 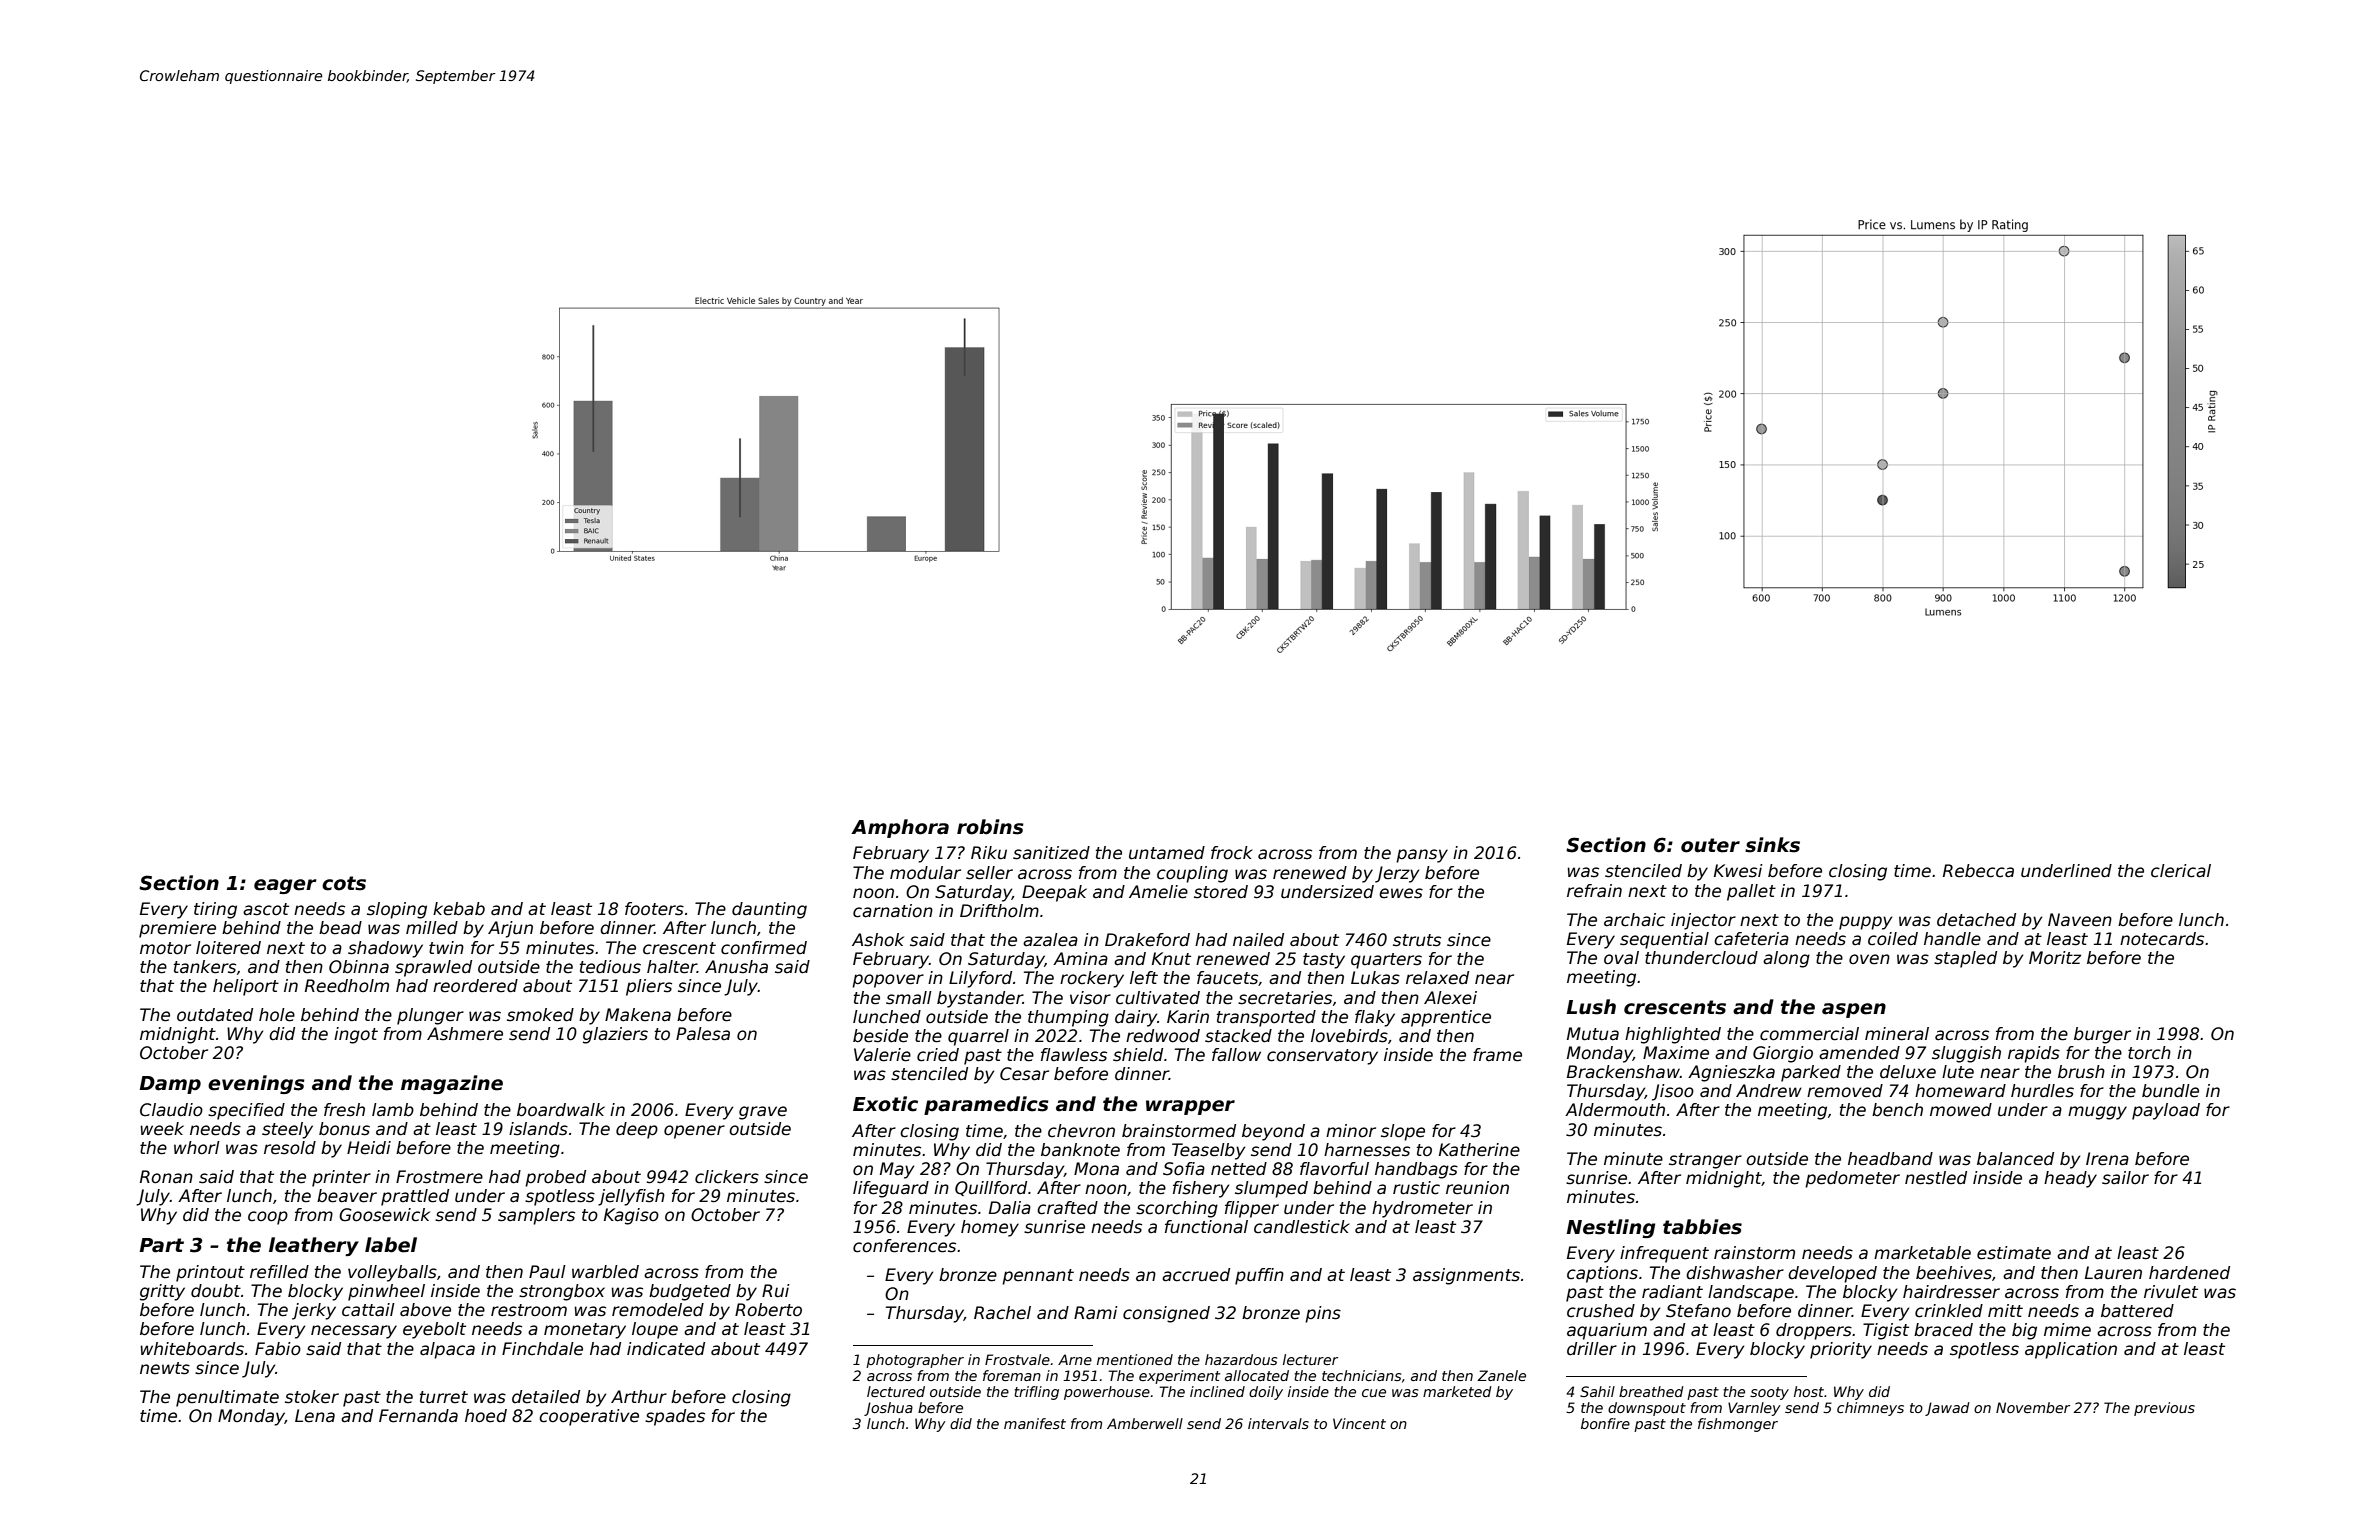 I want to click on Finchdale, so click(x=542, y=1349).
